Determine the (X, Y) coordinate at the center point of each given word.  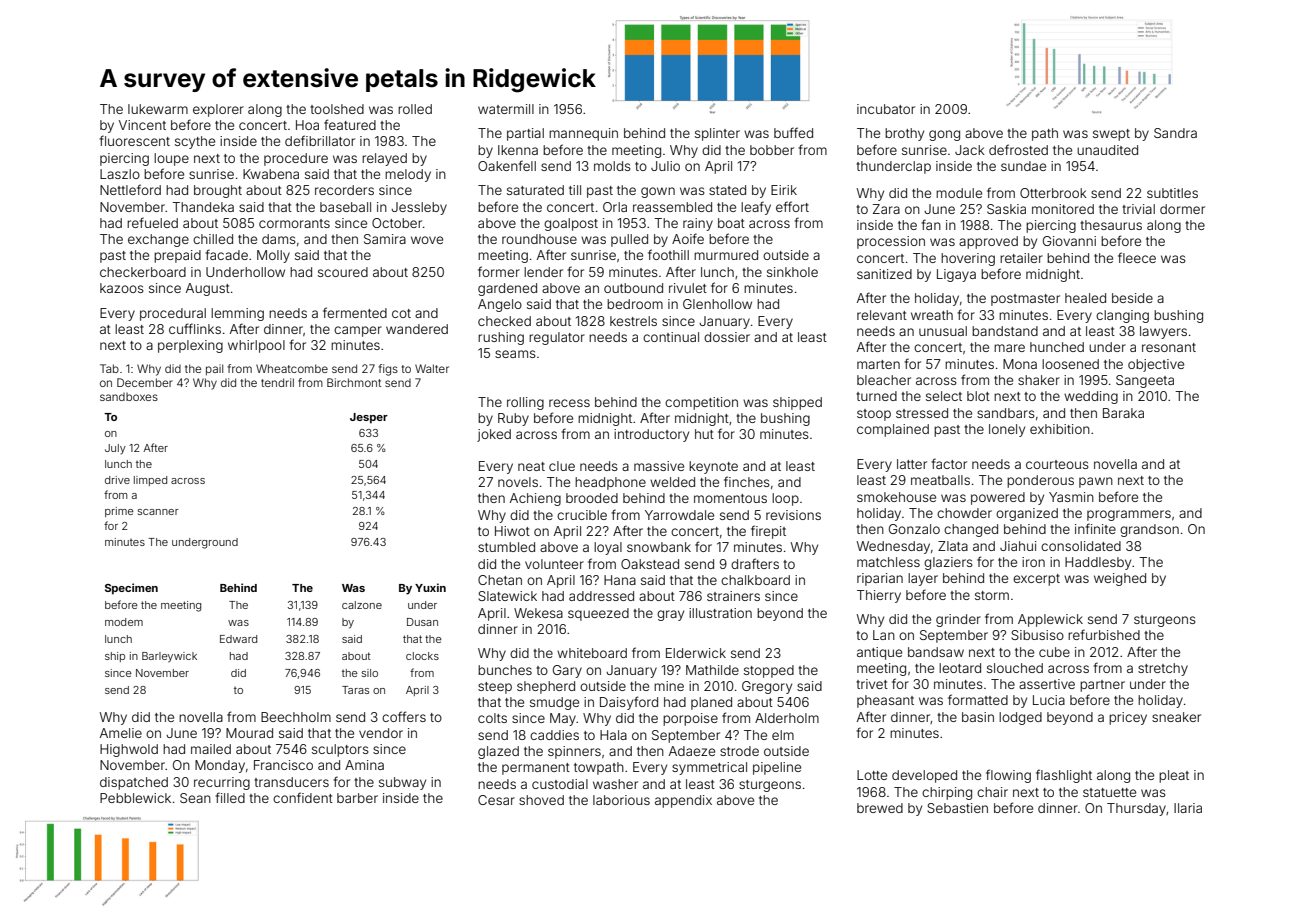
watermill (506, 109)
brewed (880, 808)
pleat (1174, 776)
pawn (1096, 482)
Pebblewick (135, 798)
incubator (886, 109)
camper (358, 331)
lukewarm (158, 109)
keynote (713, 467)
